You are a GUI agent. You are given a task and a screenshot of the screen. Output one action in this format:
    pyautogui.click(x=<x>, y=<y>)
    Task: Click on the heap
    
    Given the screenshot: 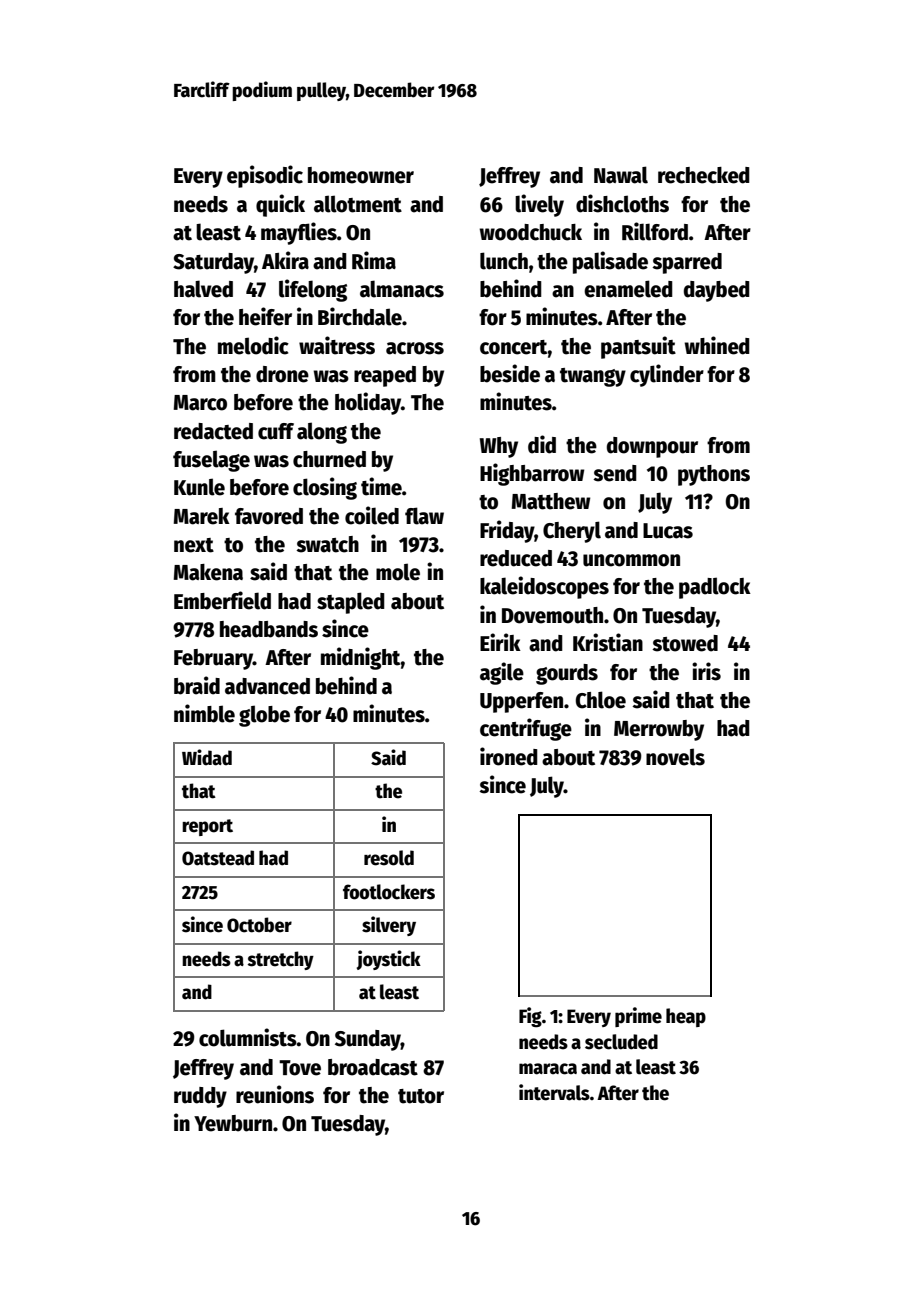 What is the action you would take?
    pyautogui.click(x=686, y=1017)
